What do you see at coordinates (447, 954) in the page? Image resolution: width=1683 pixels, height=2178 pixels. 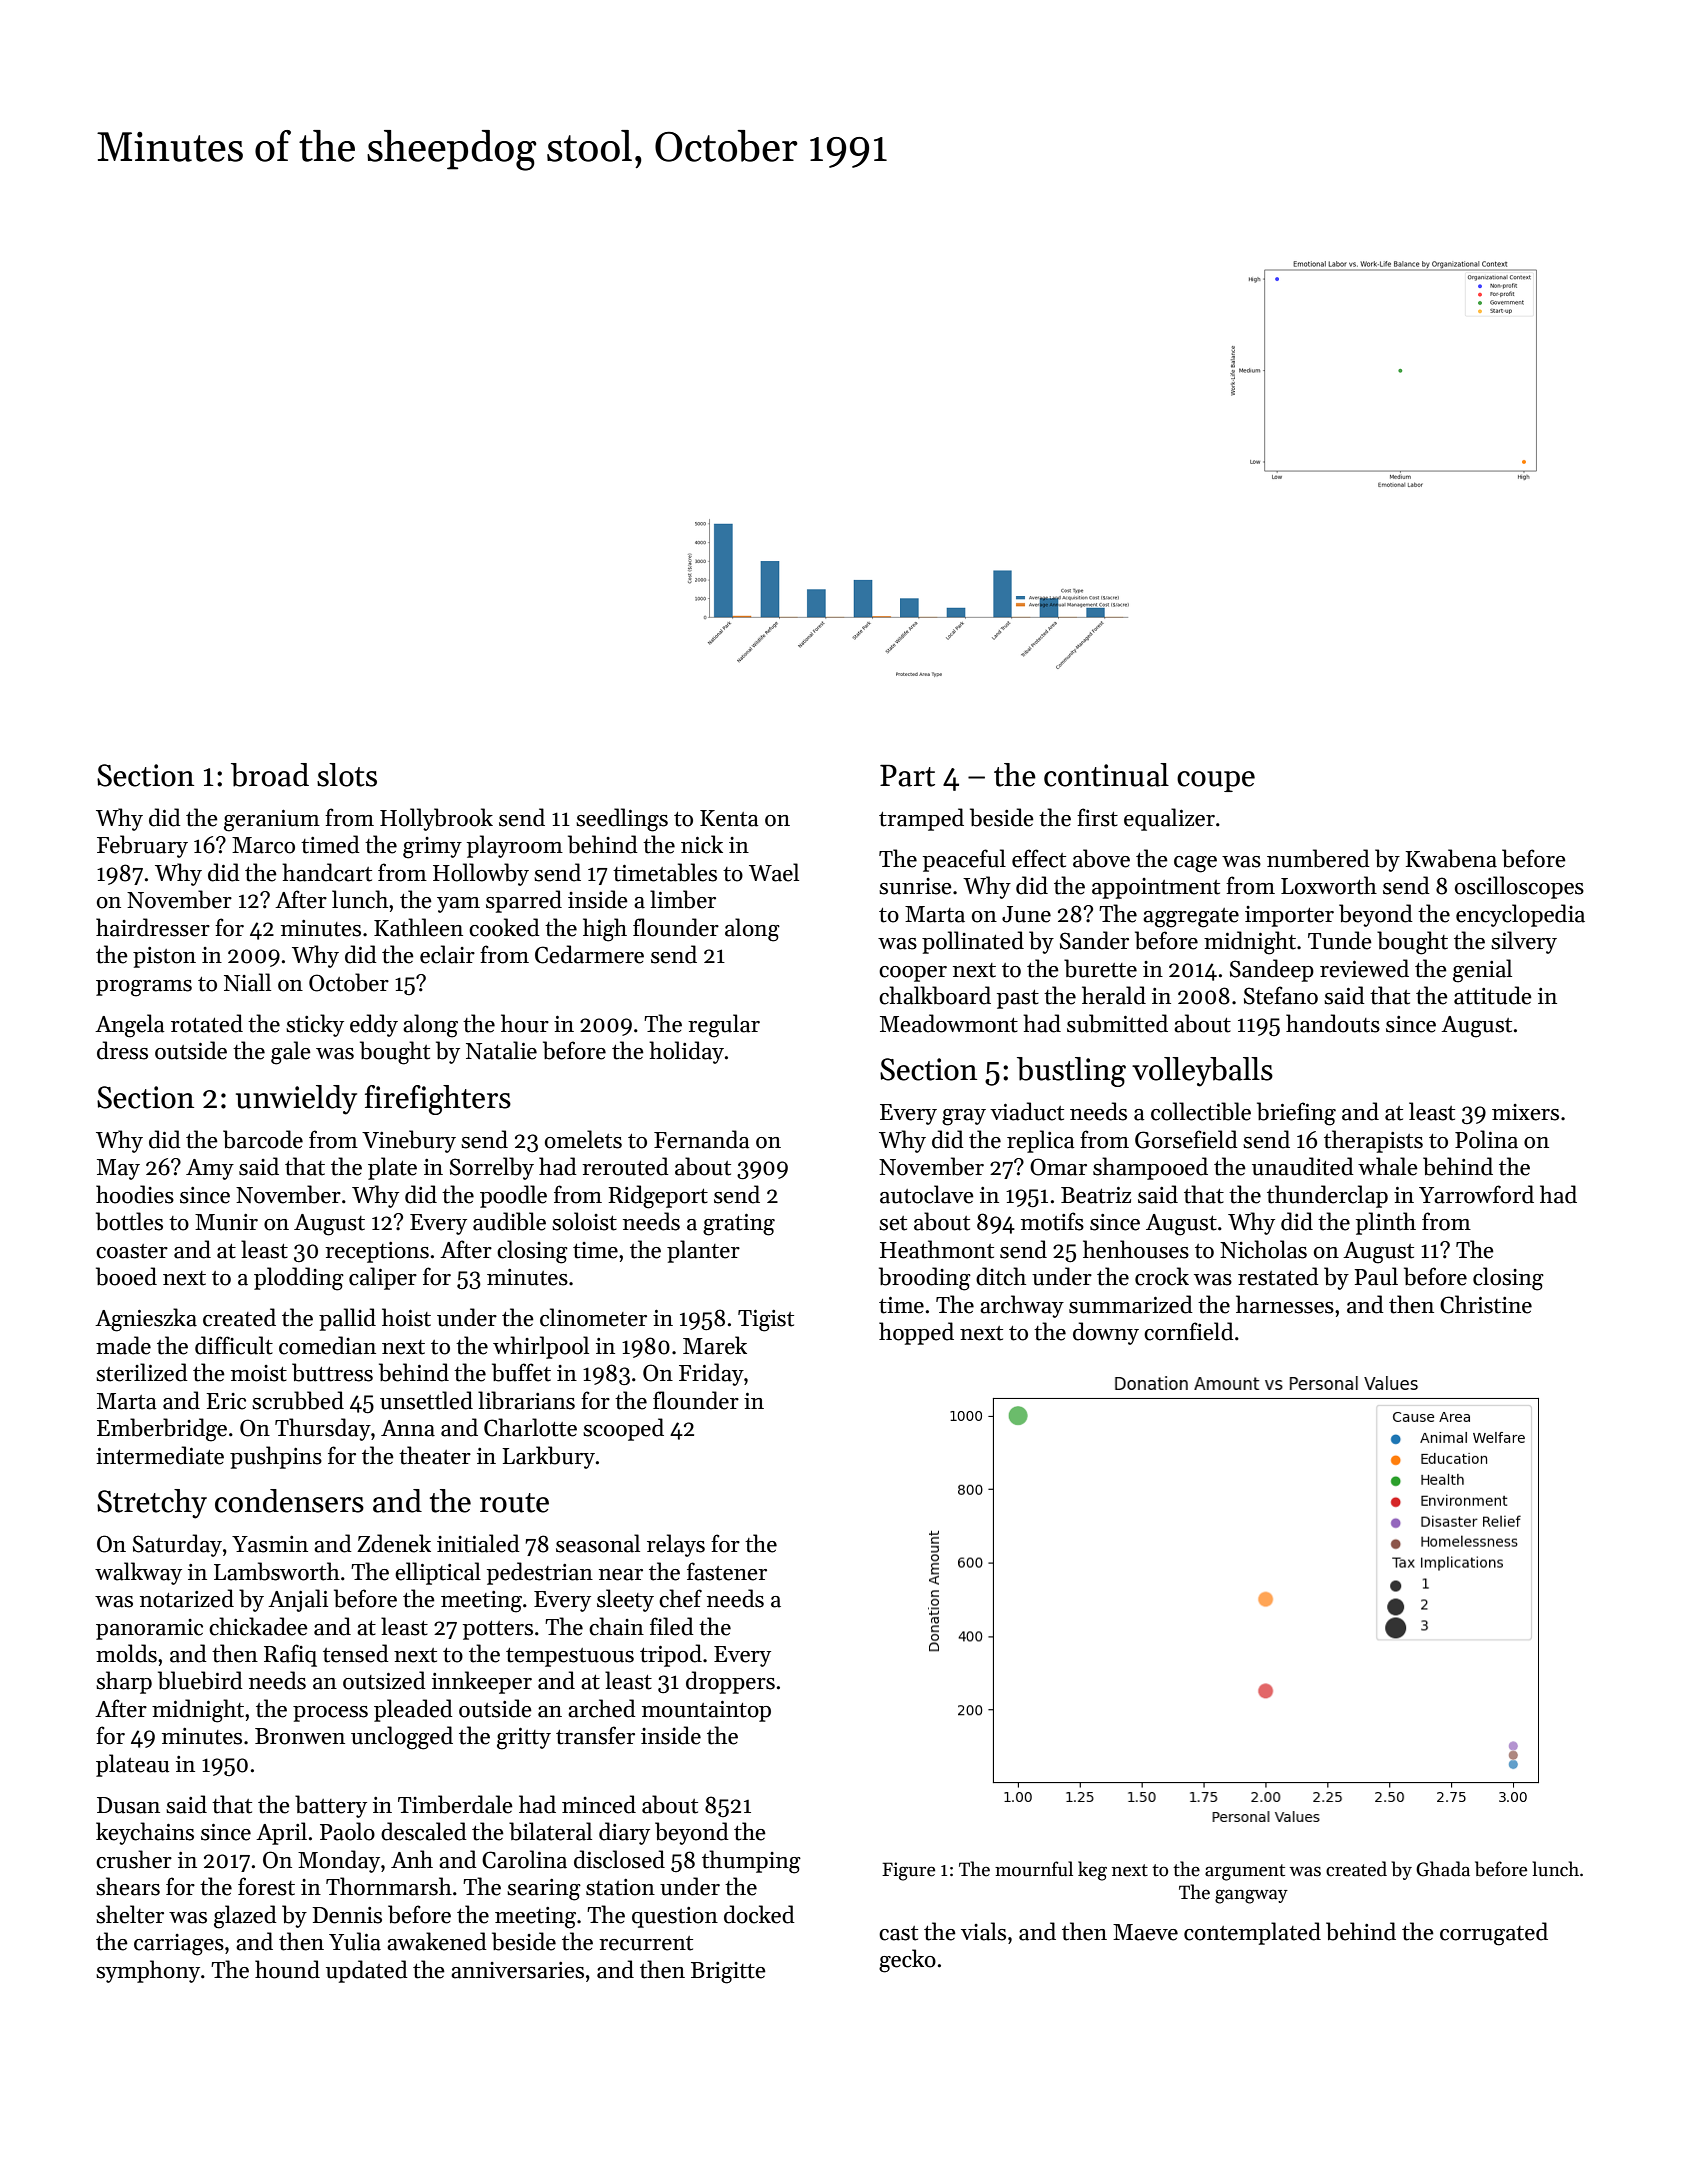 I see `eclair` at bounding box center [447, 954].
